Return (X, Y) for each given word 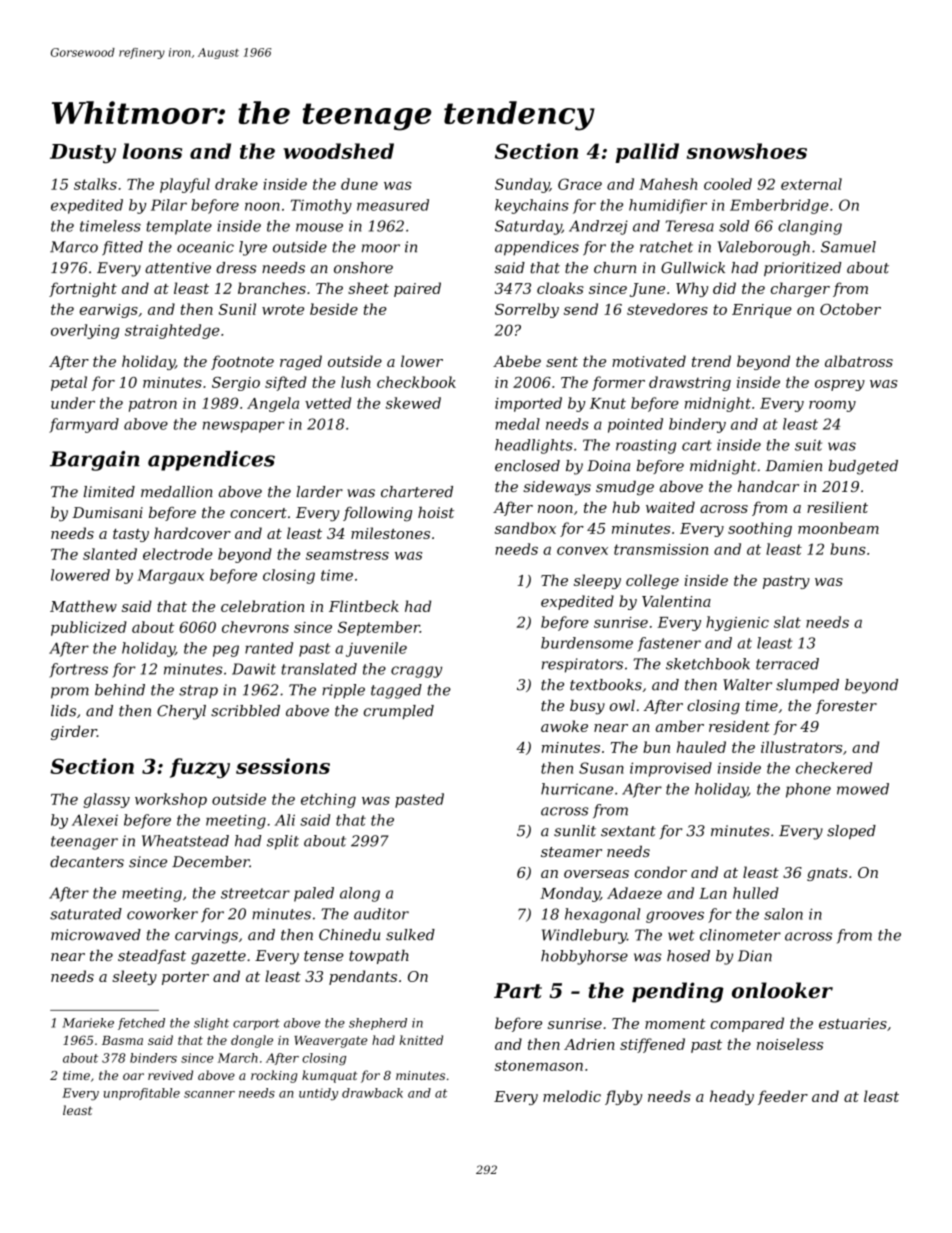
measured (393, 205)
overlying (85, 331)
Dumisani (107, 512)
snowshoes (747, 151)
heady (732, 1097)
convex (582, 551)
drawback (372, 1093)
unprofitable (142, 1094)
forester (846, 707)
